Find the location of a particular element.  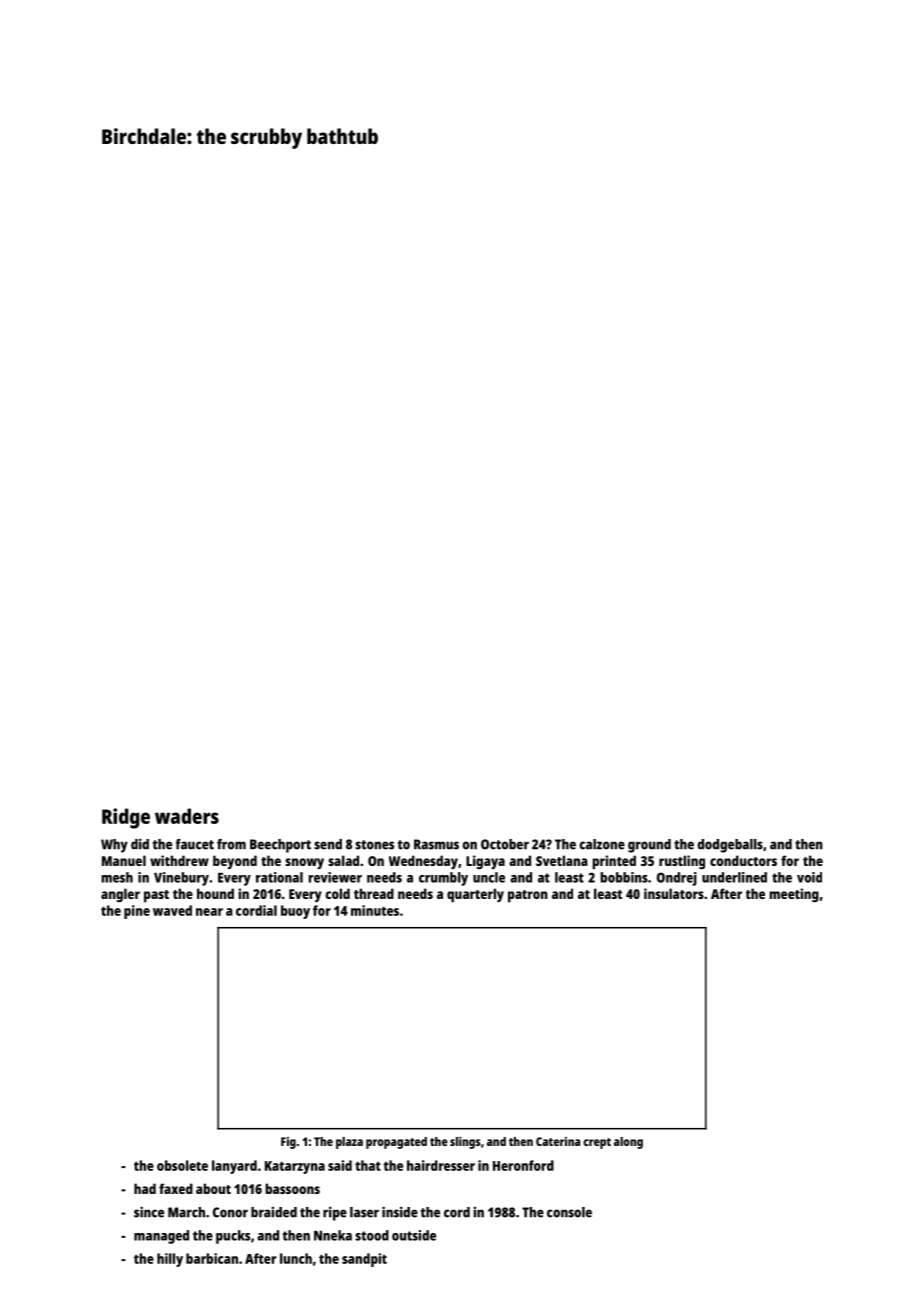

minutes is located at coordinates (375, 910).
